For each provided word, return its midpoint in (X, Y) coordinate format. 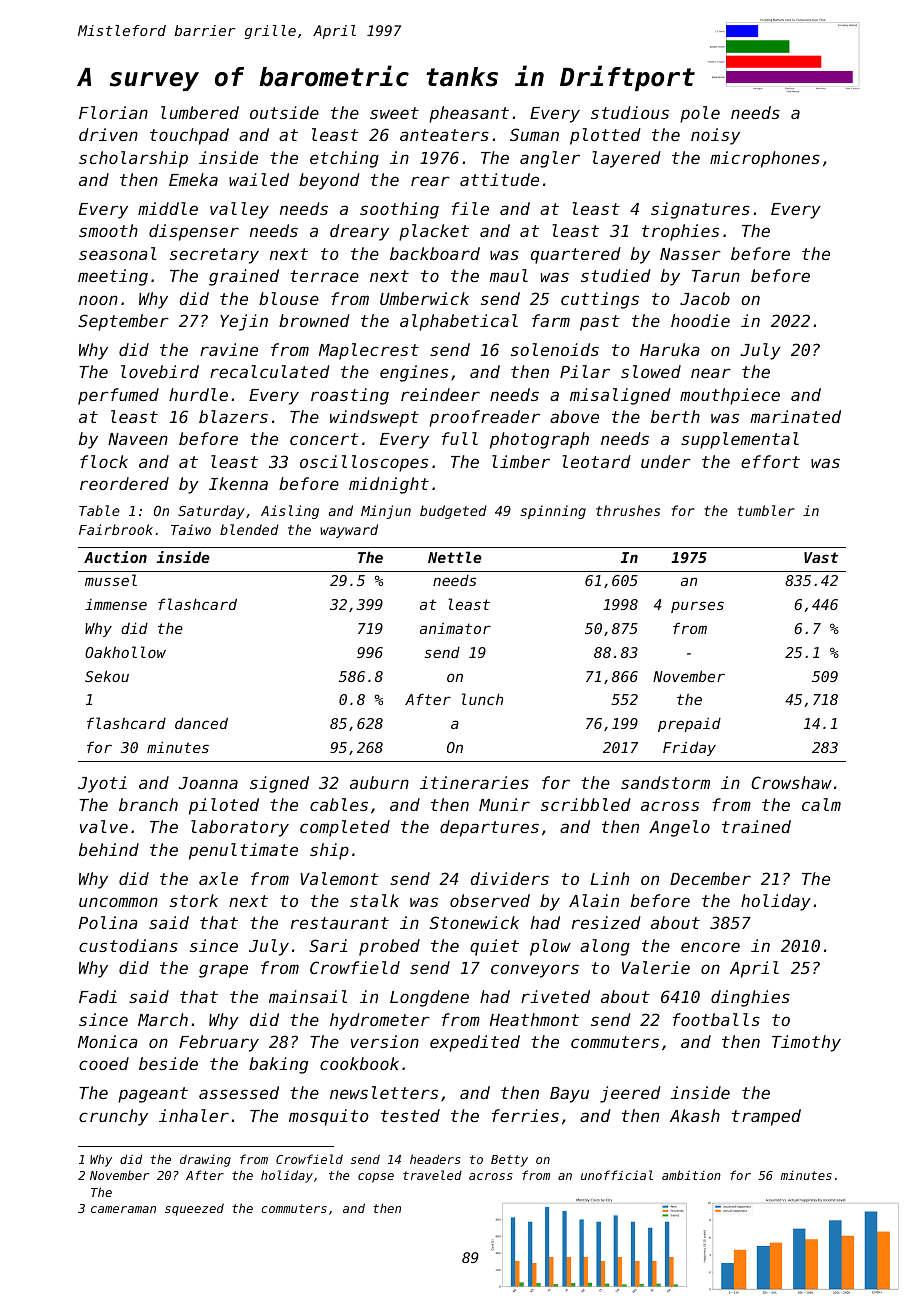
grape (223, 971)
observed (490, 900)
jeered (630, 1094)
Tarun (716, 276)
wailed (259, 179)
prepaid (689, 724)
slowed (651, 371)
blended (249, 529)
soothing (399, 210)
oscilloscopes (364, 463)
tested (410, 1115)
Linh (609, 878)
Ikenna (238, 483)
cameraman (123, 1209)
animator (455, 628)
